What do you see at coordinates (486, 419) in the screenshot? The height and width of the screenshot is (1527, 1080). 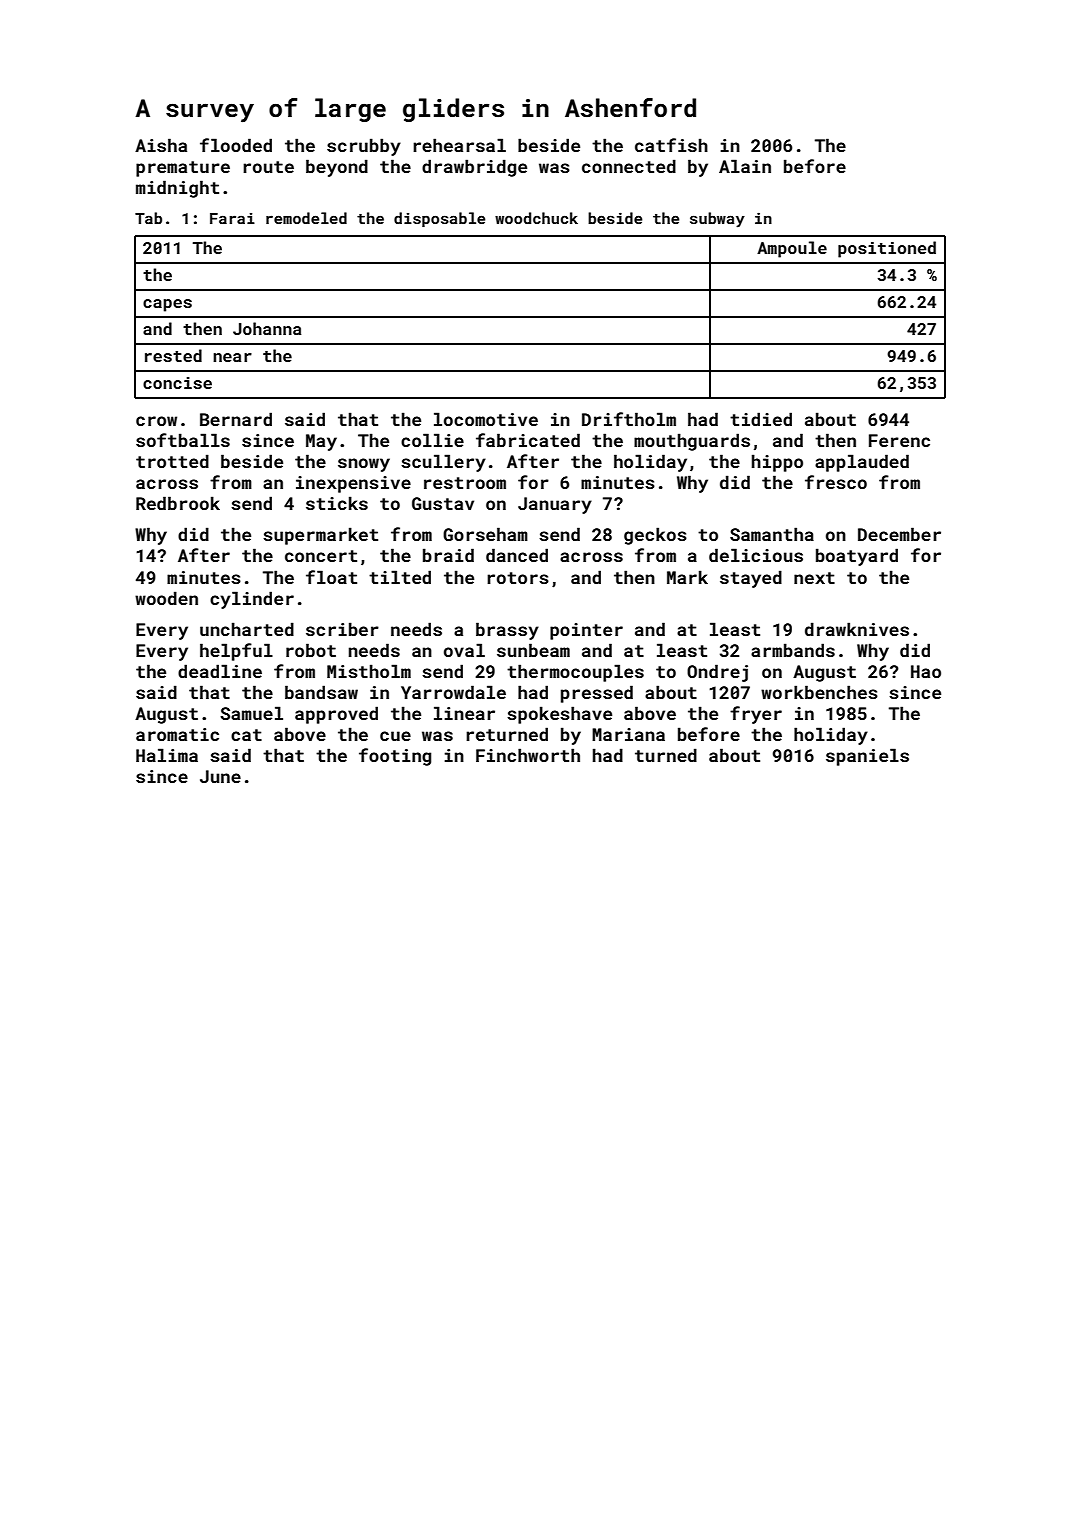 I see `locomotive` at bounding box center [486, 419].
